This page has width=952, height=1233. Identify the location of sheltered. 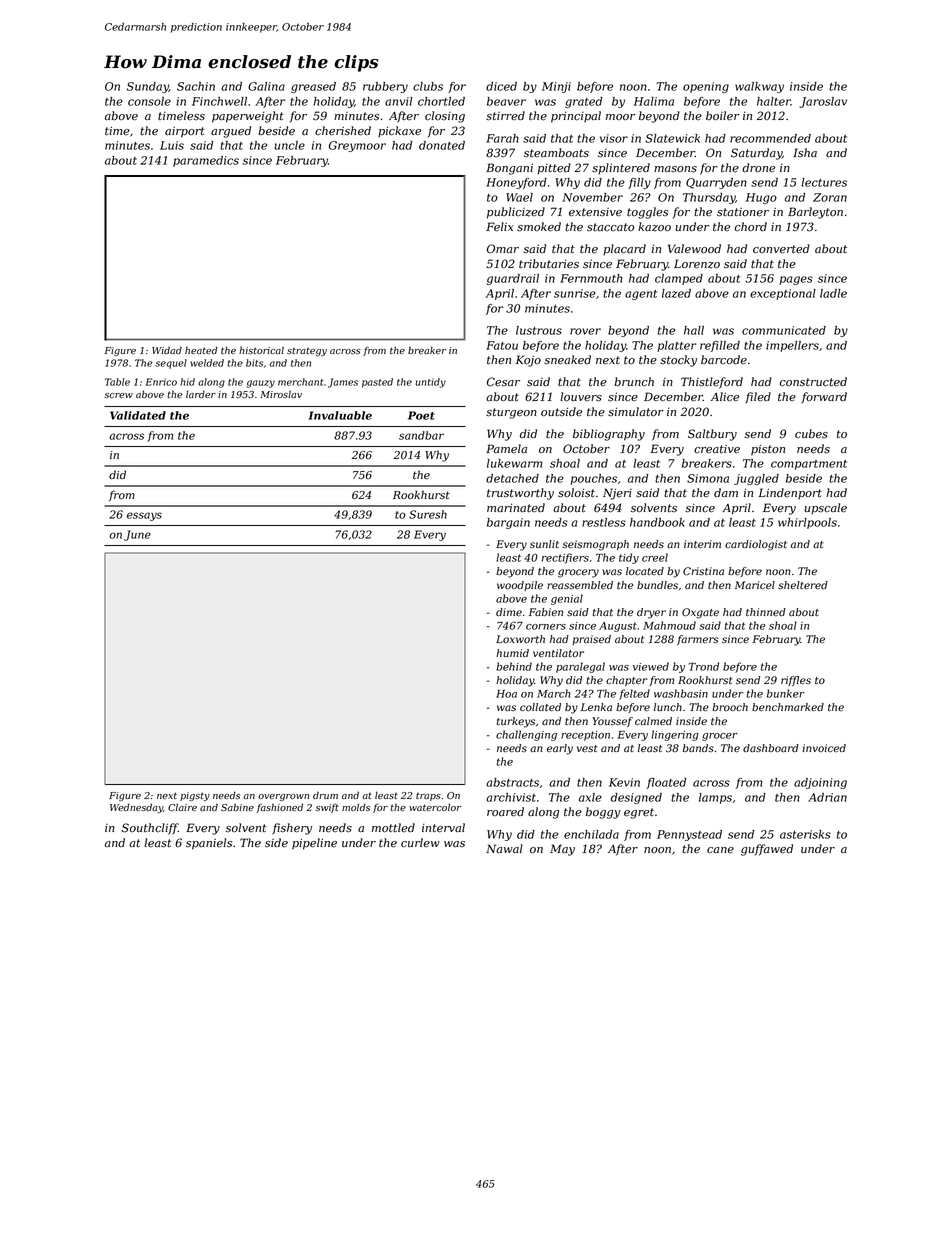
(803, 585).
